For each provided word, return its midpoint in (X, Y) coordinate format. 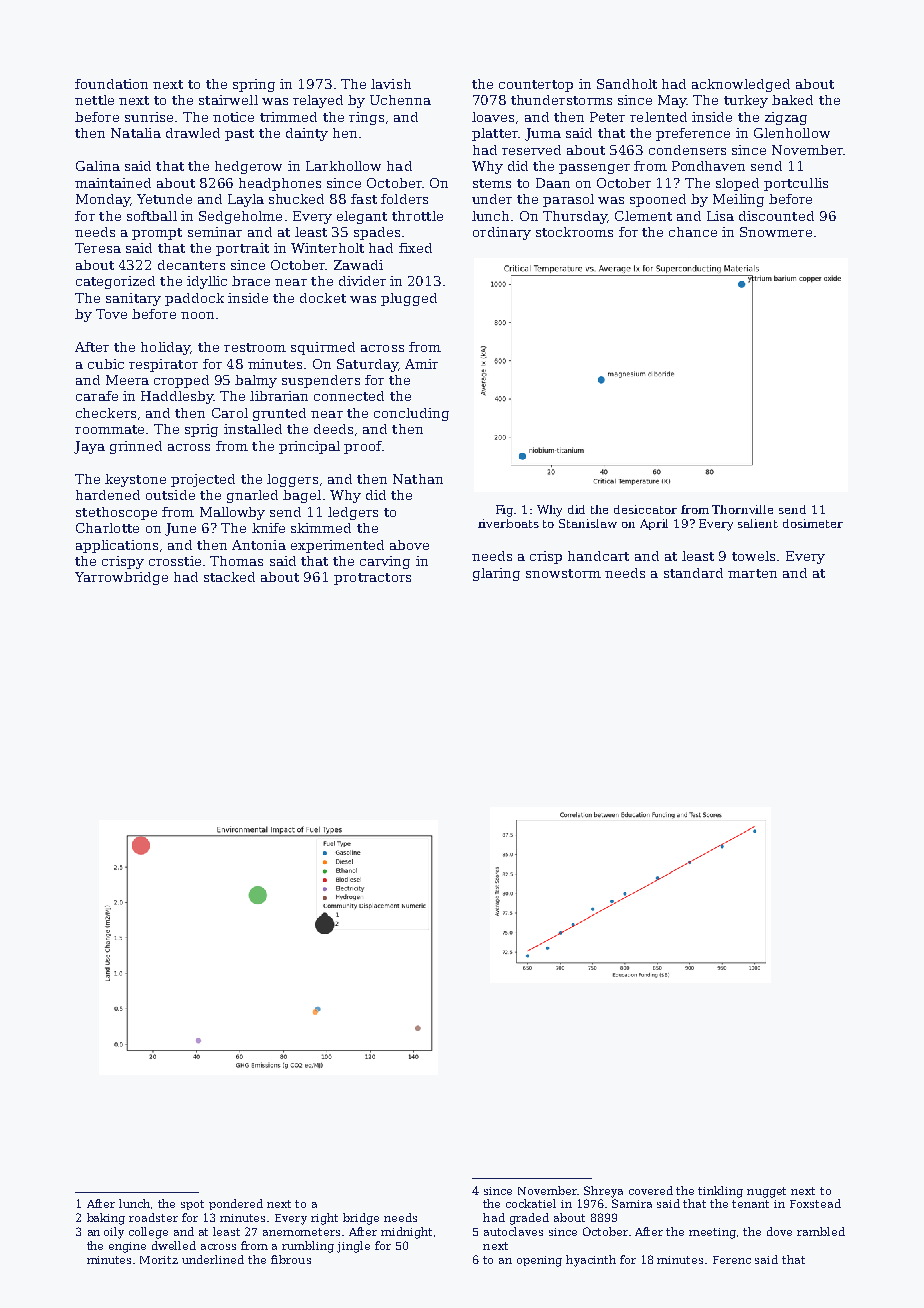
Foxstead (815, 1203)
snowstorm (563, 573)
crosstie (175, 561)
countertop (536, 86)
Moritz (159, 1260)
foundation (111, 84)
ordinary (502, 233)
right (324, 1219)
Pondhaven (708, 166)
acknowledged (741, 85)
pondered (236, 1204)
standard (693, 573)
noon (197, 315)
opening (539, 1261)
